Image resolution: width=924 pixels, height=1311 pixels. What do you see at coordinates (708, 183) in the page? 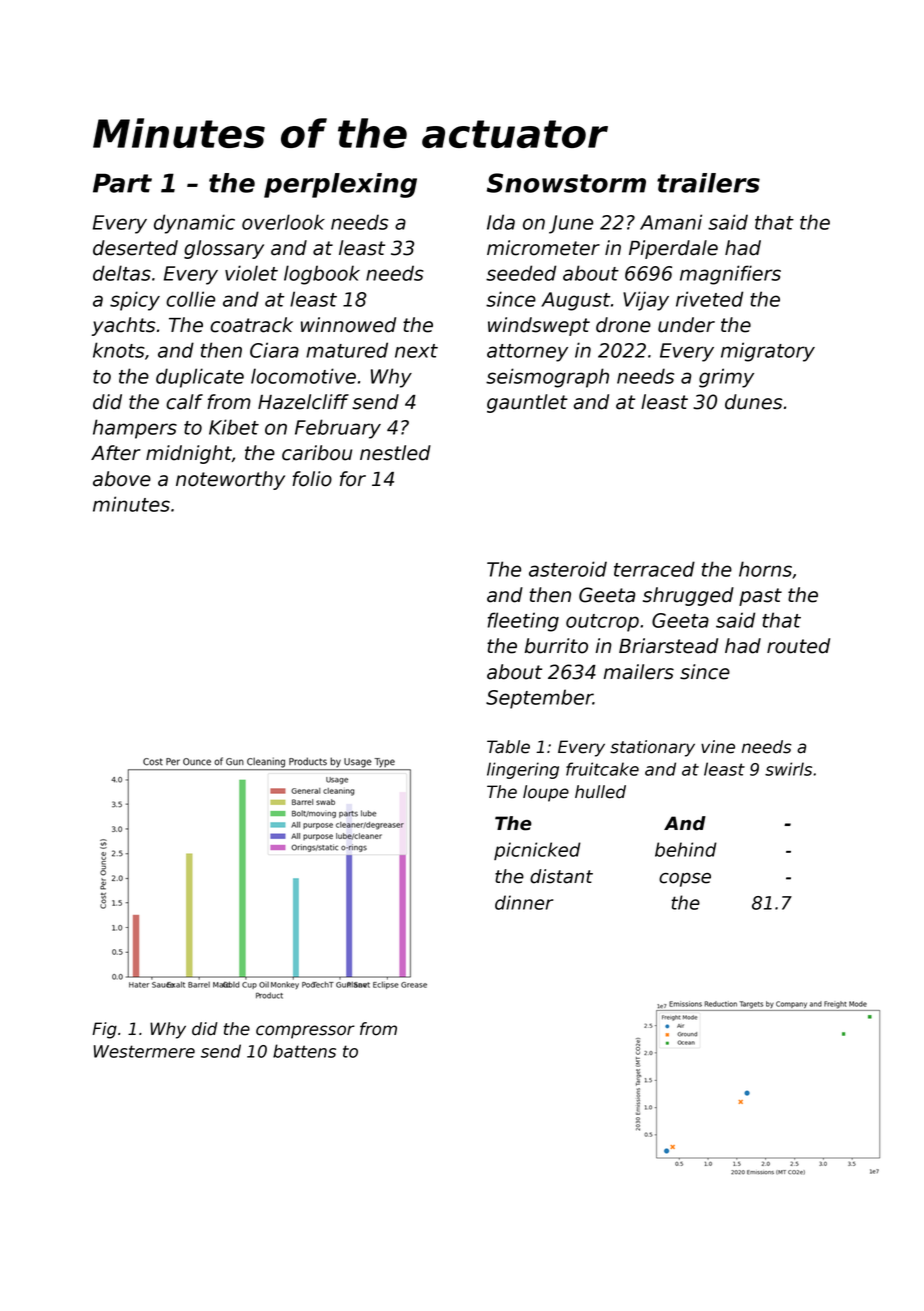
I see `trailers` at bounding box center [708, 183].
